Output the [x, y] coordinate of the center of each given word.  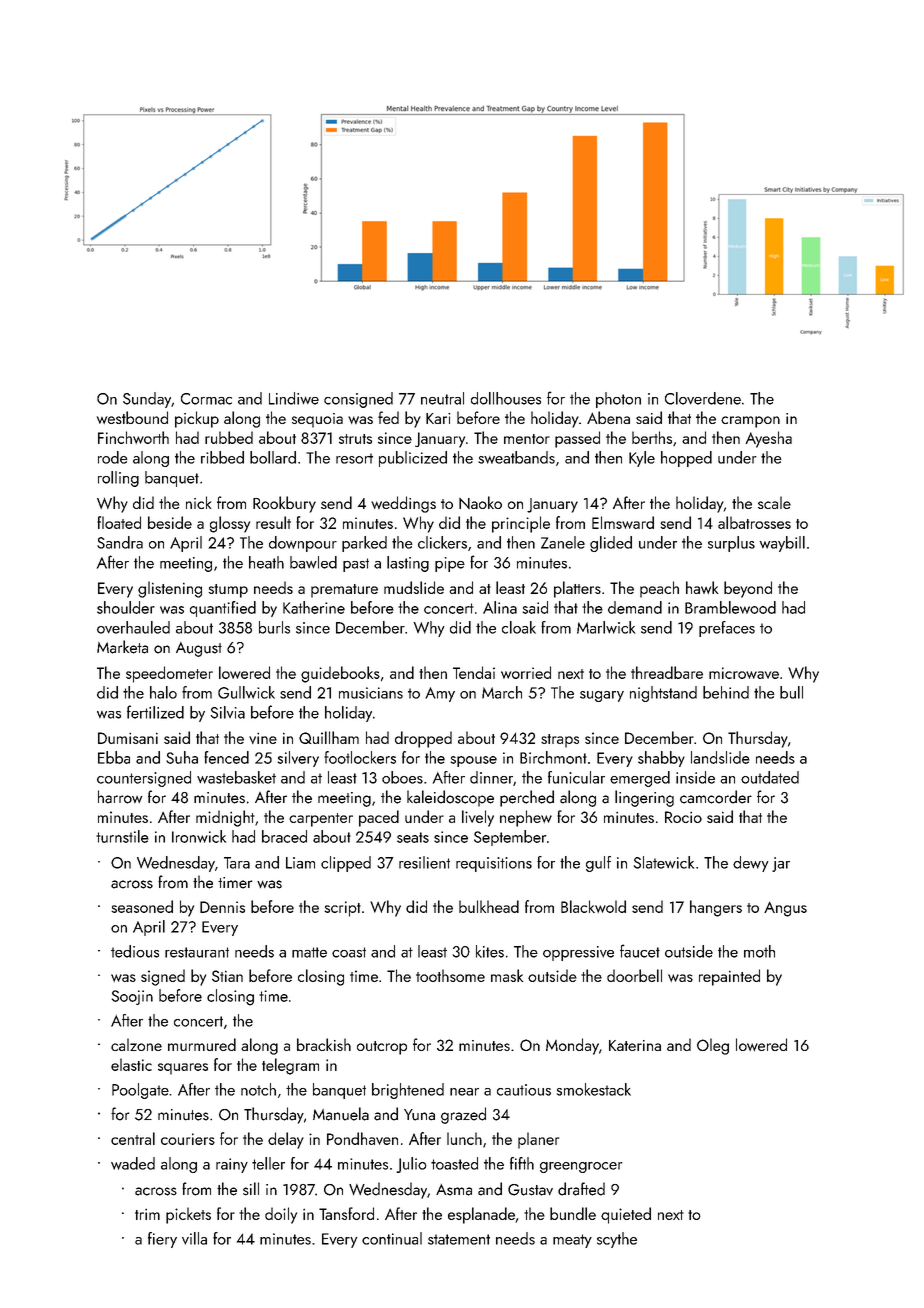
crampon [750, 422]
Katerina [635, 1045]
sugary [602, 696]
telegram [290, 1066]
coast [349, 952]
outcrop [382, 1048]
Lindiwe [294, 398]
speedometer [169, 674]
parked [364, 544]
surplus [731, 544]
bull [791, 692]
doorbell [634, 975]
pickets [188, 1215]
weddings [403, 504]
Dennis [222, 907]
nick [198, 502]
